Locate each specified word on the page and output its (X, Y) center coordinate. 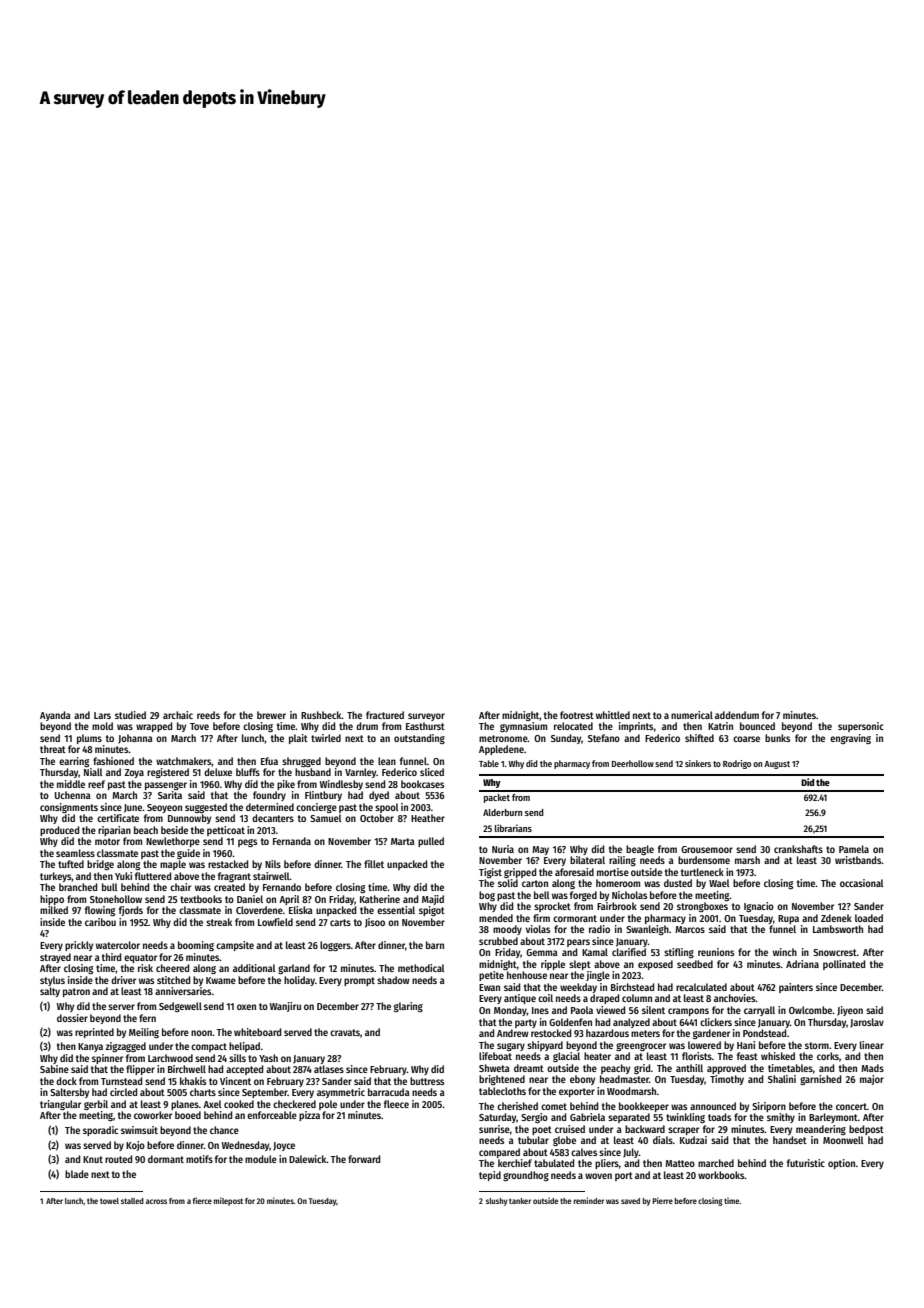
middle (71, 784)
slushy (497, 1202)
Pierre (663, 1200)
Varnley (361, 773)
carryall (759, 1011)
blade (77, 1174)
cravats (345, 1032)
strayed (55, 958)
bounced (757, 726)
